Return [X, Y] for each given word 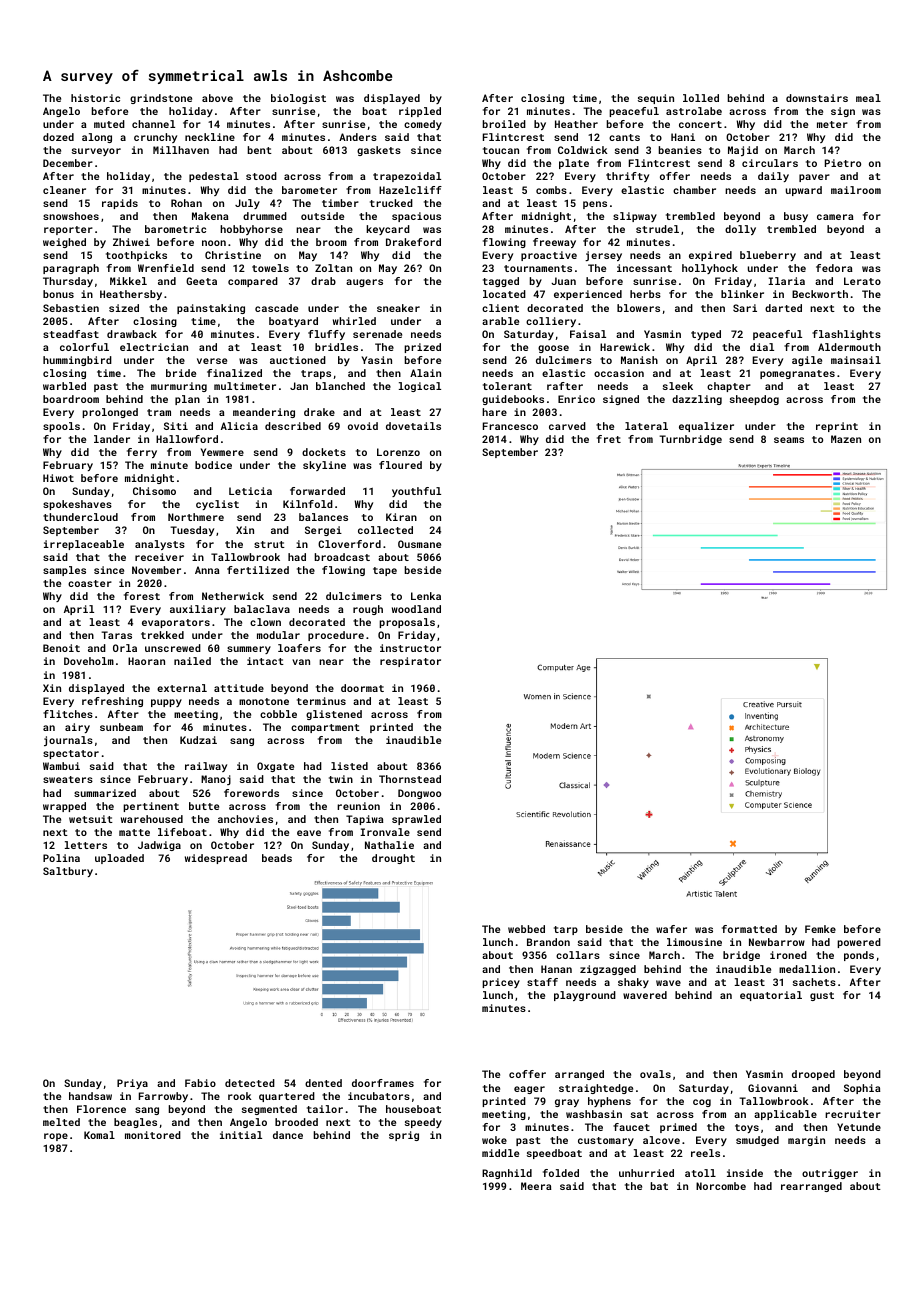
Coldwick [583, 150]
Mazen [846, 439]
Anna [207, 570]
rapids [120, 204]
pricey [501, 983]
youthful [416, 492]
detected [250, 1083]
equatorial [771, 996]
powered [859, 943]
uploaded [119, 859]
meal [868, 98]
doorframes [383, 1083]
